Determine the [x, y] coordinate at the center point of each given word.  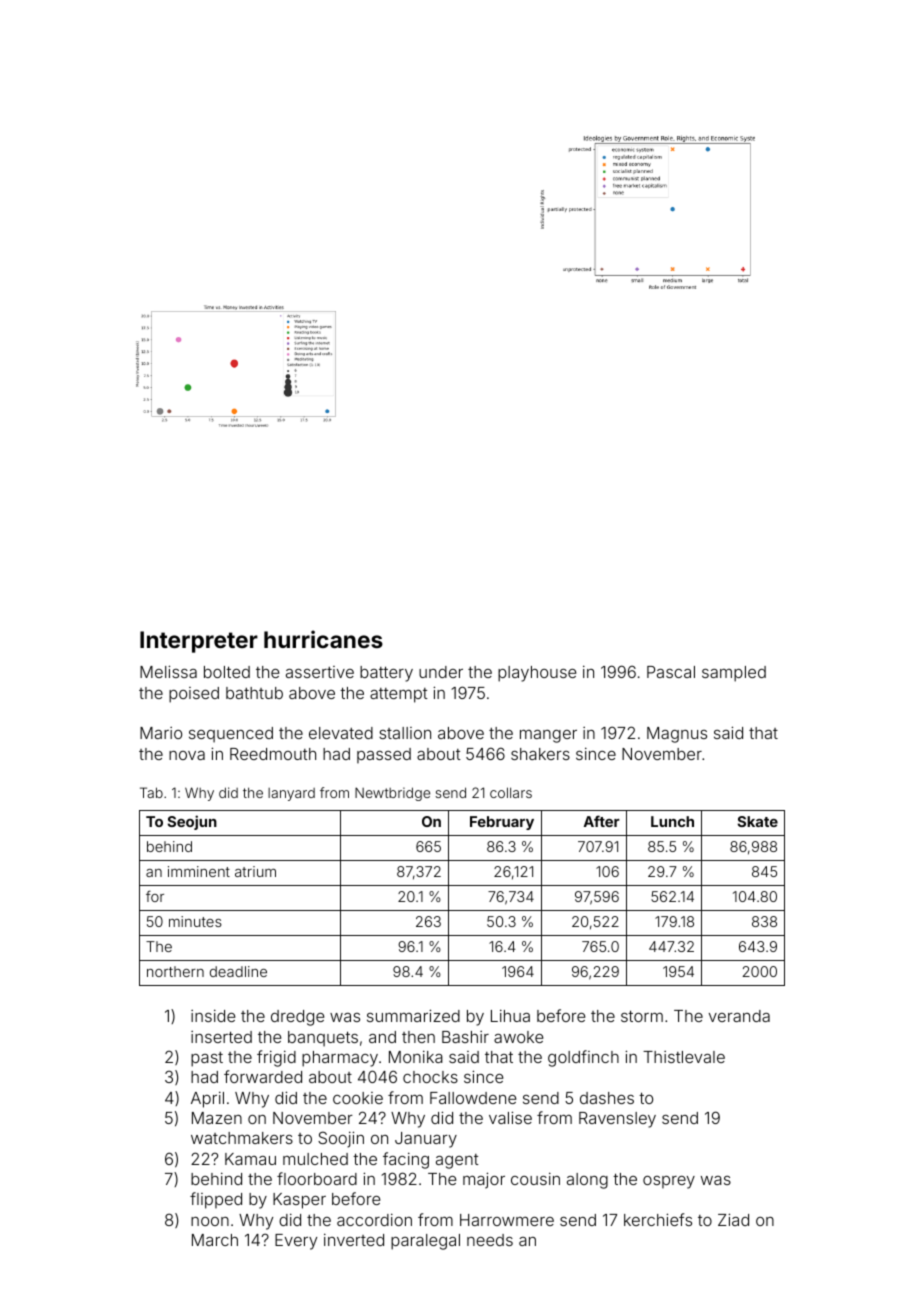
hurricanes [323, 639]
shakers [540, 754]
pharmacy [340, 1059]
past [207, 1059]
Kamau [250, 1159]
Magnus [677, 735]
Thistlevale [684, 1057]
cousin [535, 1179]
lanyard [291, 794]
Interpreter [199, 642]
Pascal [671, 672]
